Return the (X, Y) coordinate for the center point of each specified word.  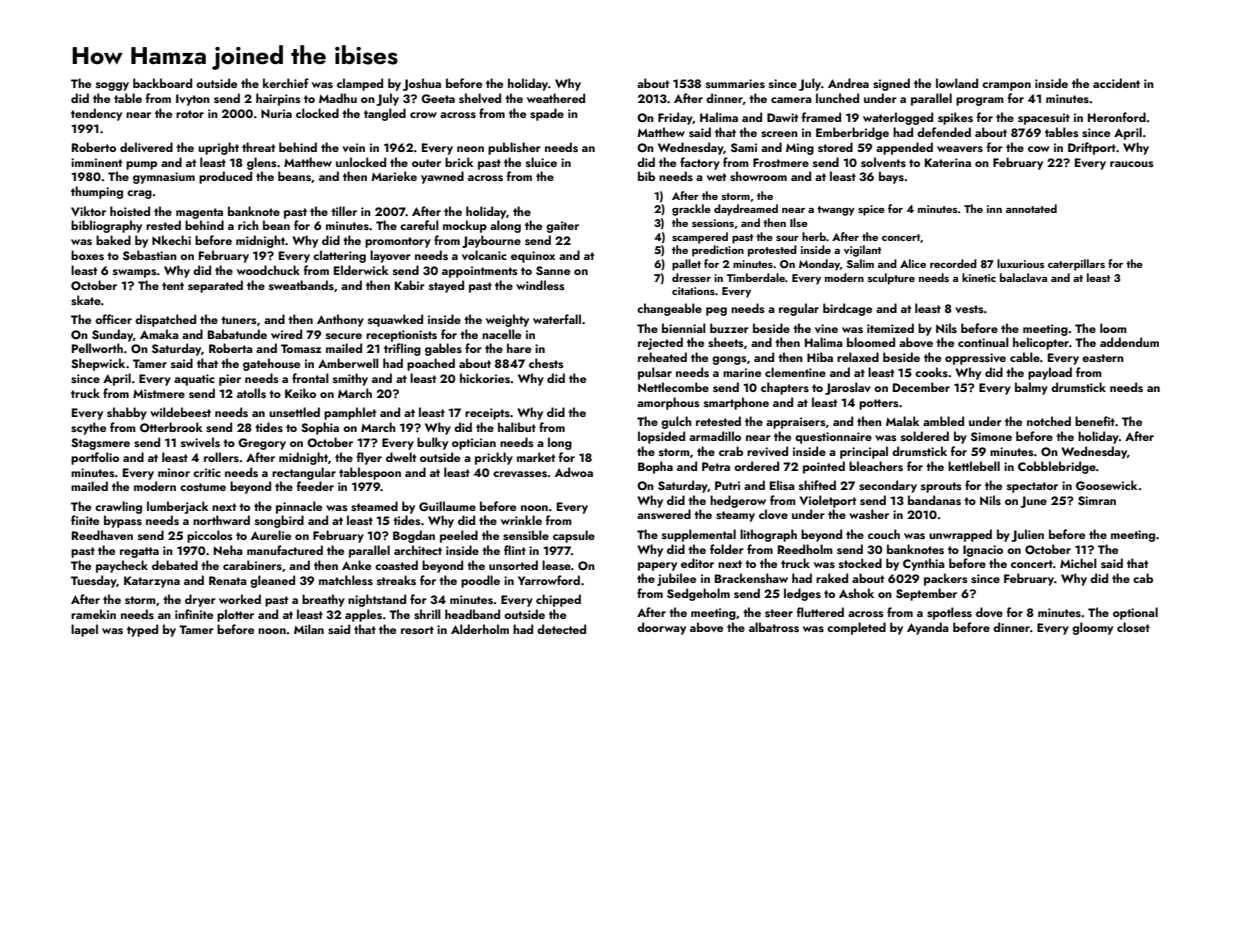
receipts (487, 414)
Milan (309, 629)
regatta (139, 552)
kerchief (286, 83)
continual (983, 342)
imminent (96, 162)
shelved (480, 98)
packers (946, 579)
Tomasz (301, 348)
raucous (1132, 164)
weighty (507, 320)
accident (1116, 83)
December (921, 387)
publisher (514, 148)
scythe (88, 428)
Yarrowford (549, 580)
